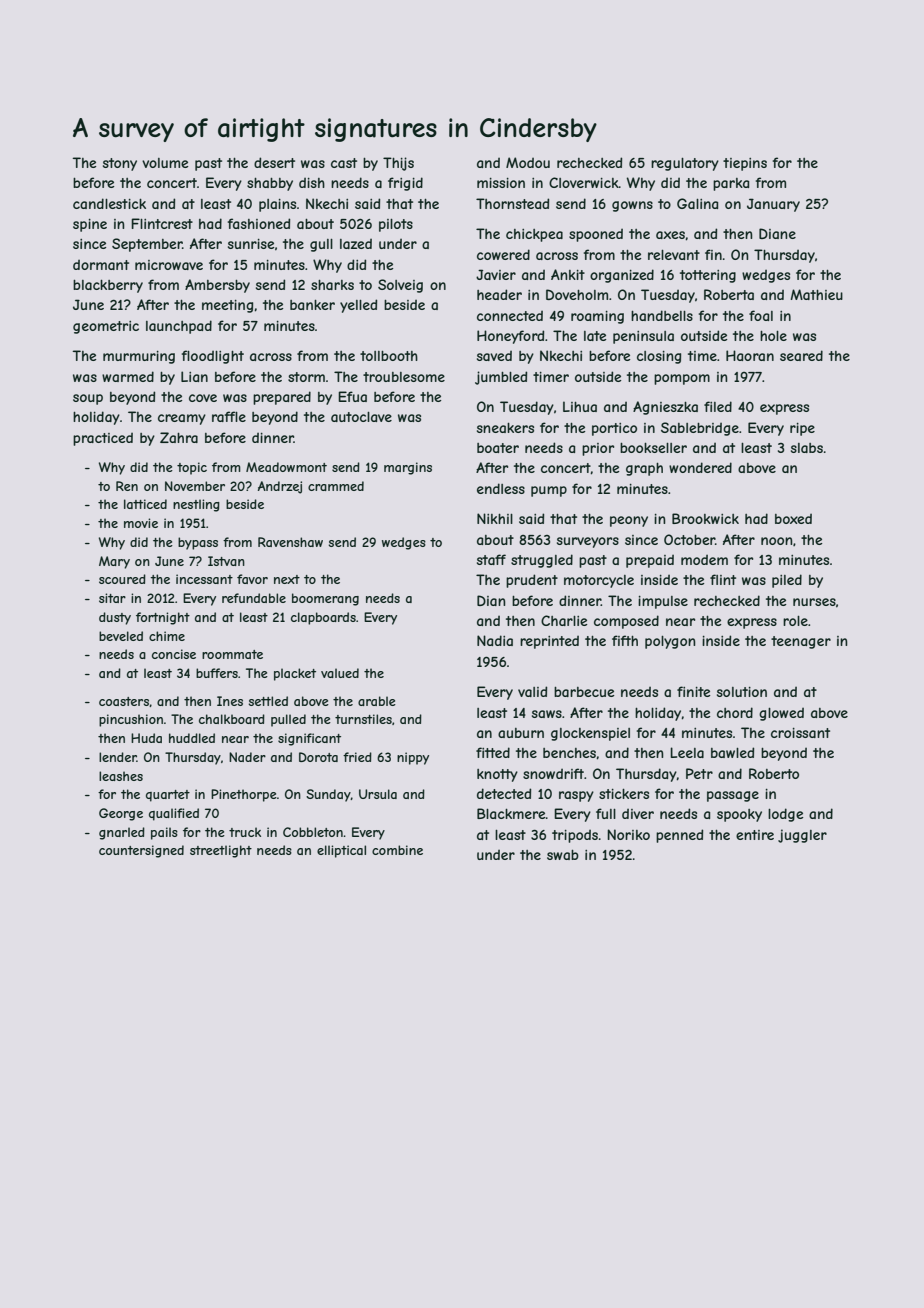 This page has height=1308, width=924. I want to click on Ankit, so click(568, 274).
